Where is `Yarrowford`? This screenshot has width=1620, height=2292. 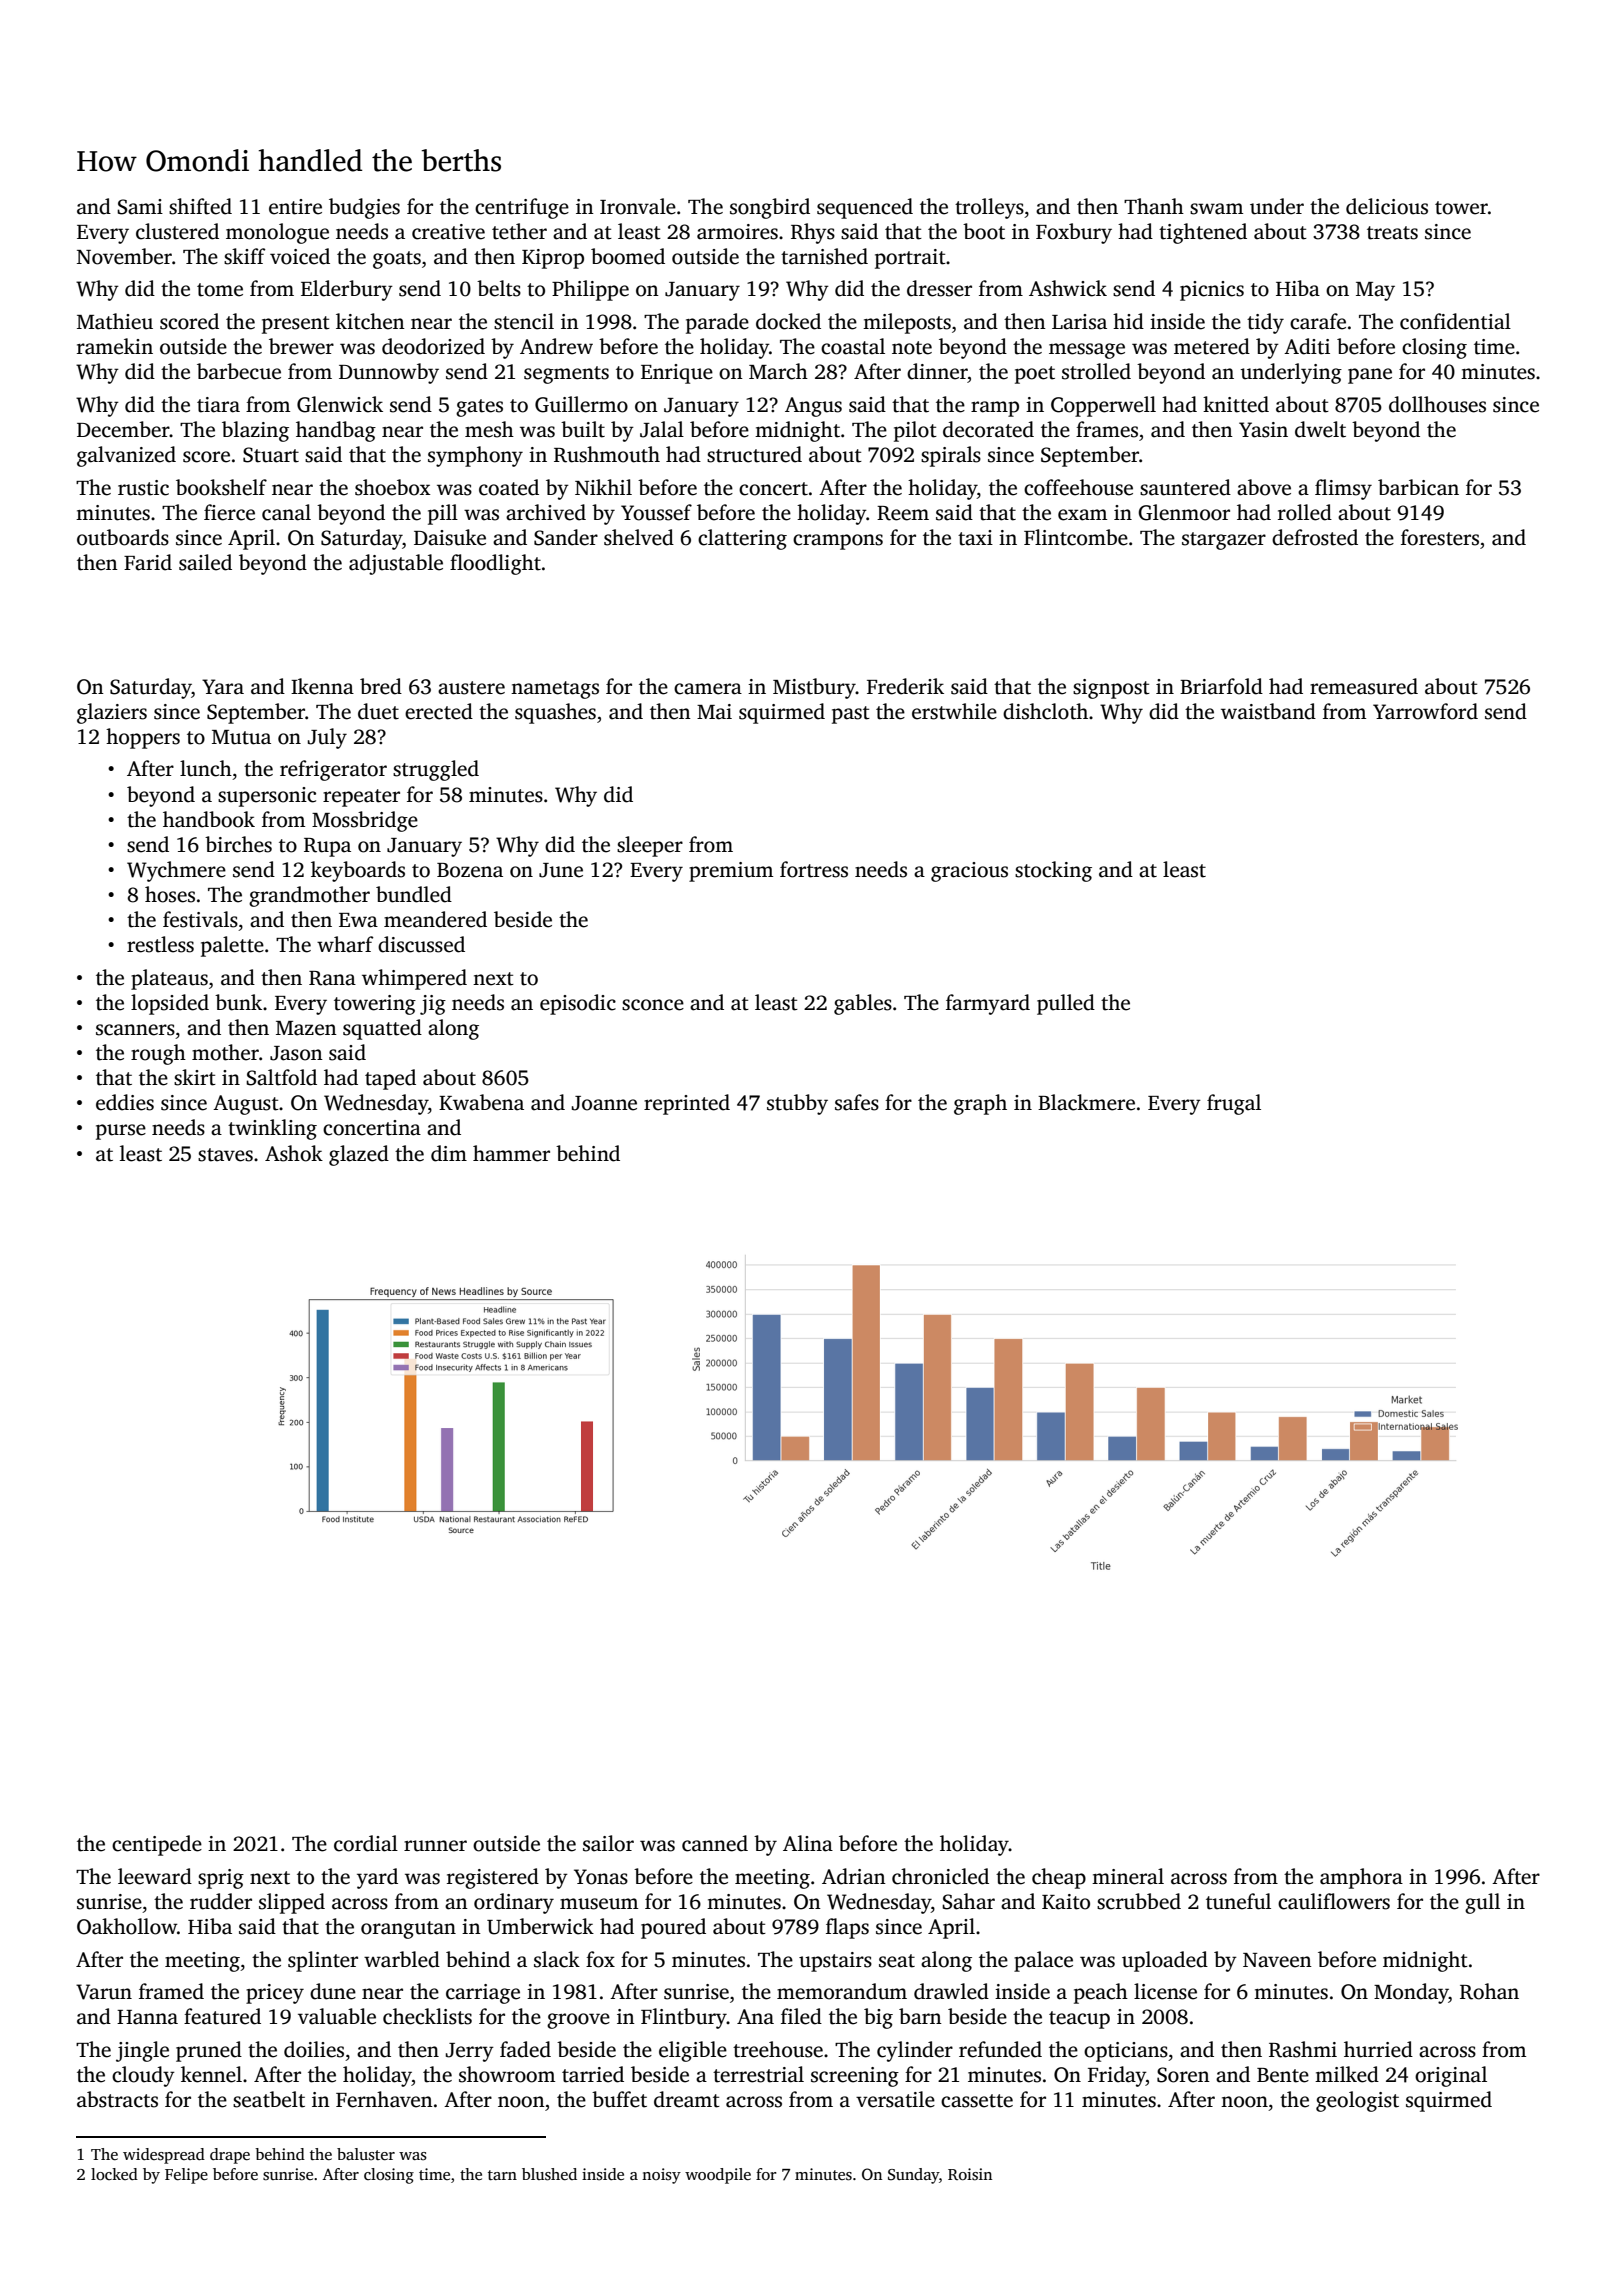 Yarrowford is located at coordinates (1425, 711).
